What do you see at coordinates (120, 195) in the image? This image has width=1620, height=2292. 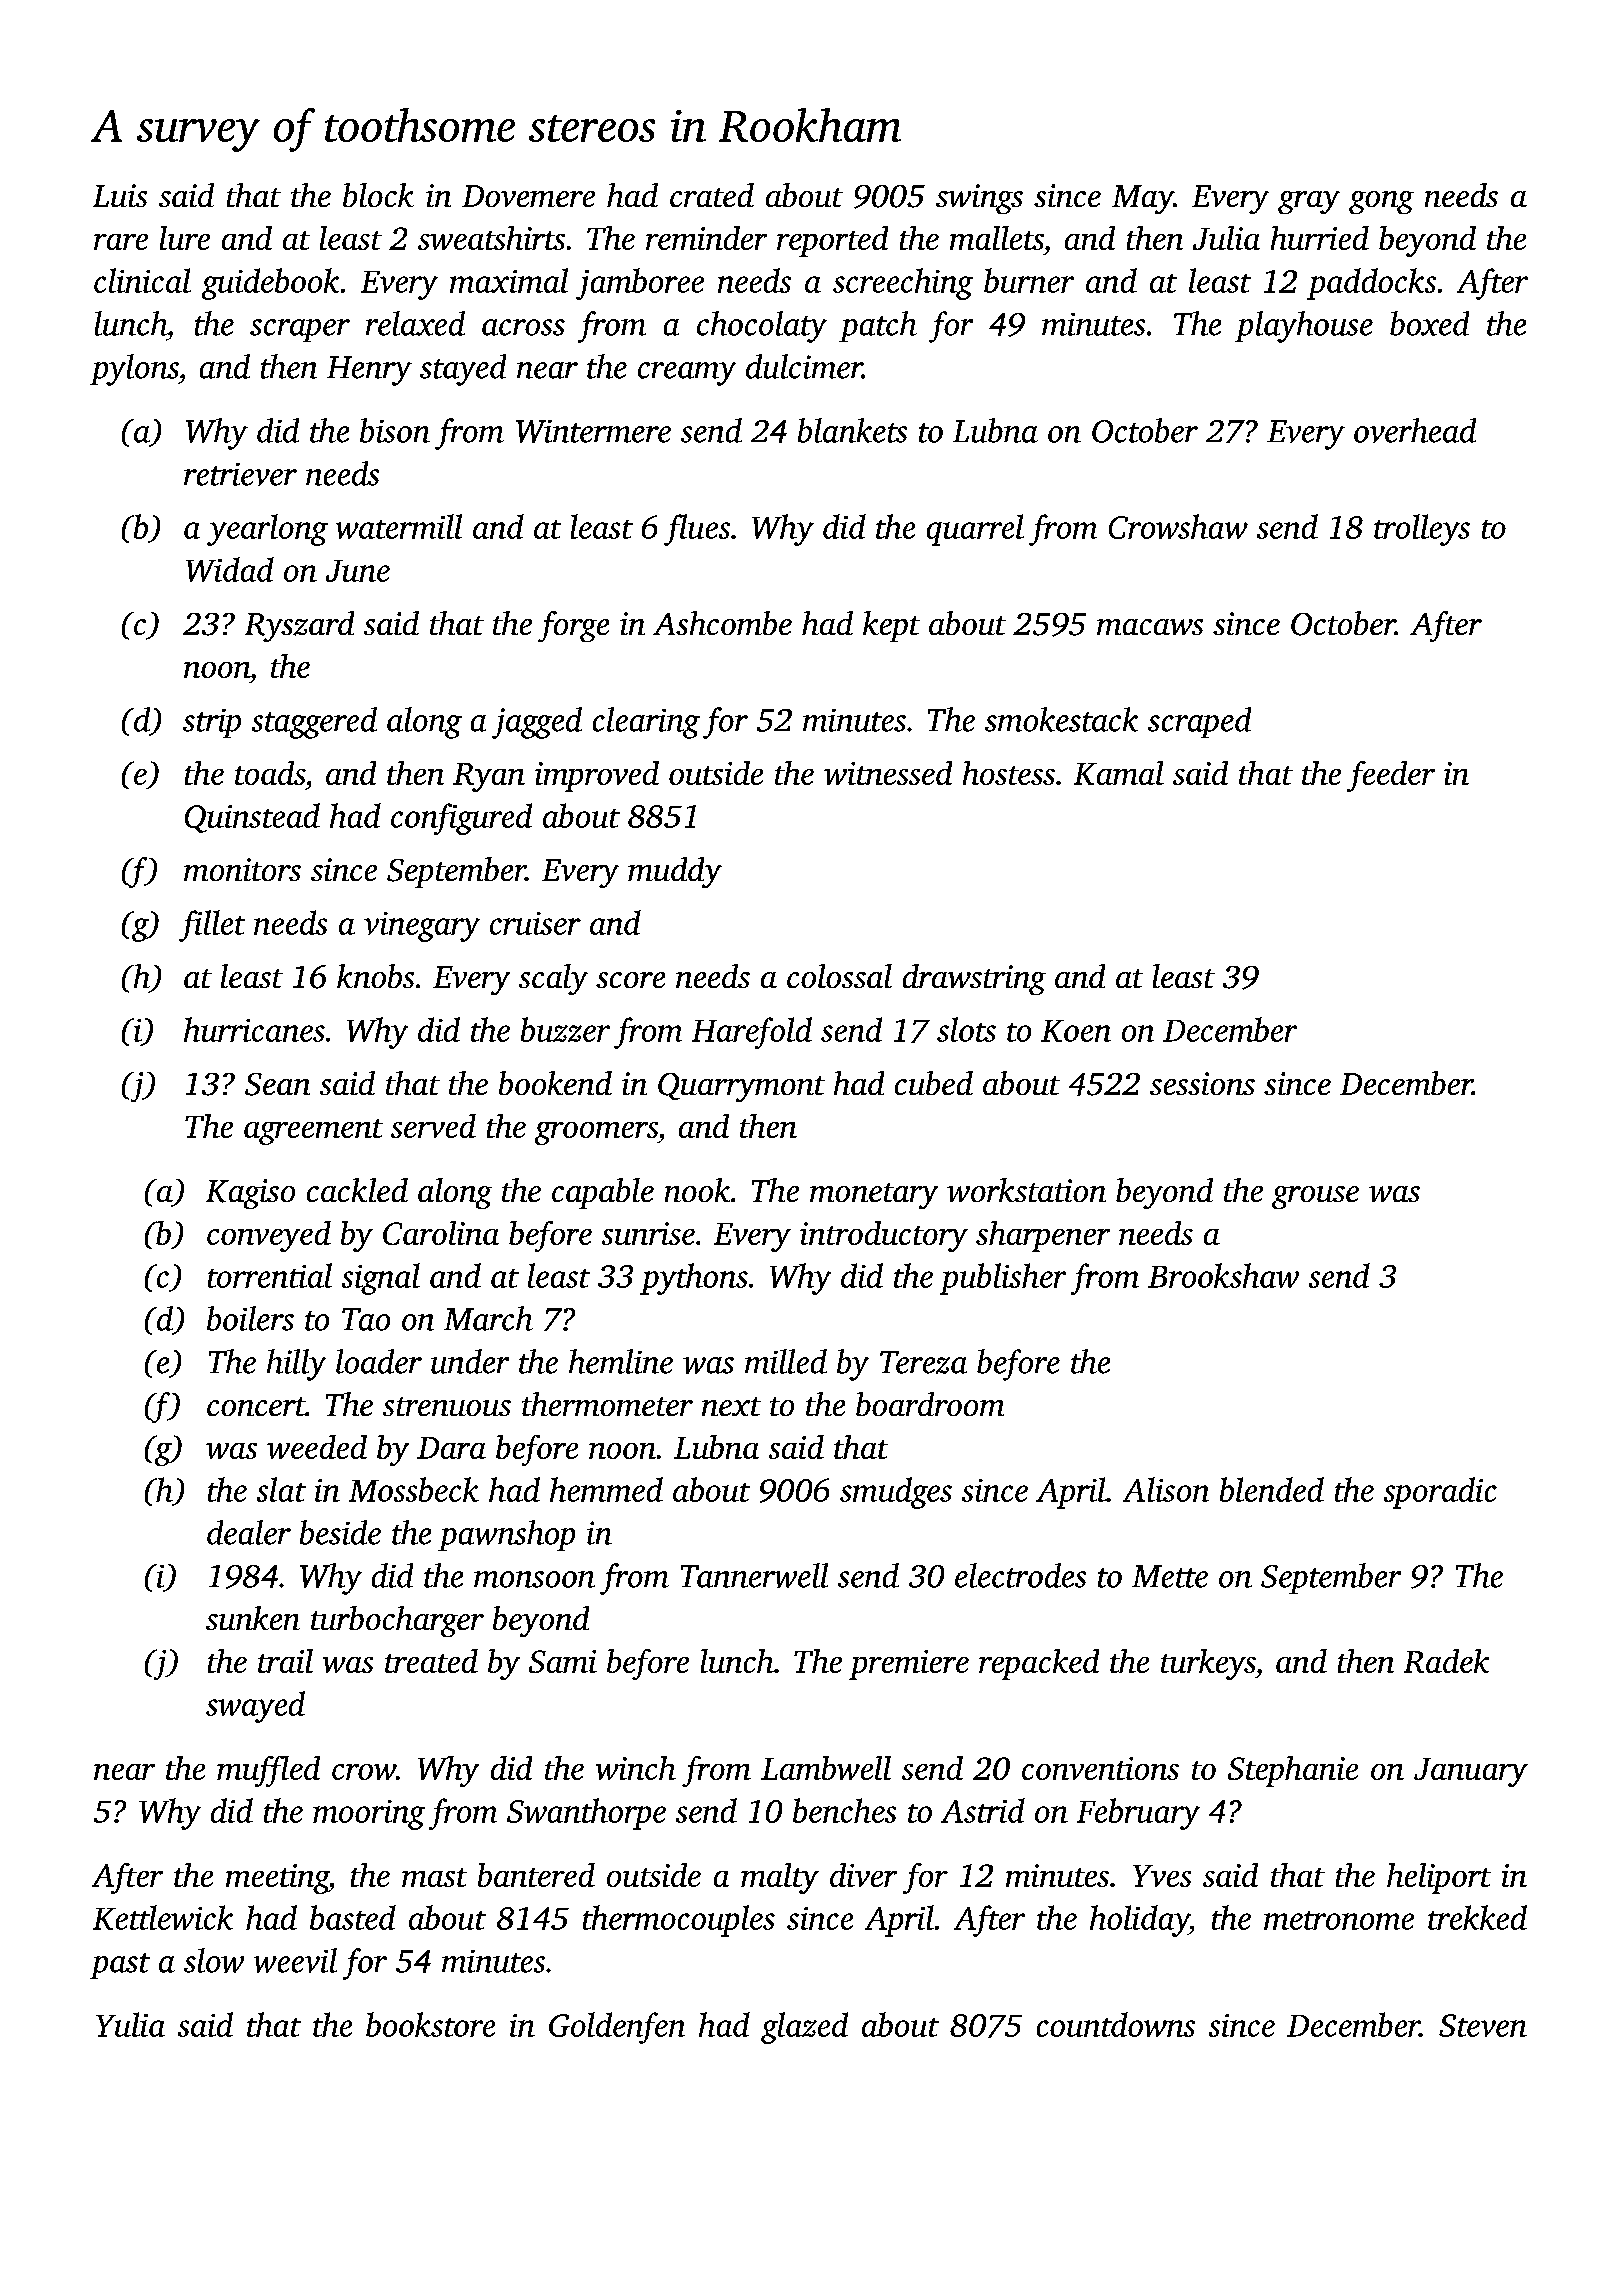 I see `Luis` at bounding box center [120, 195].
